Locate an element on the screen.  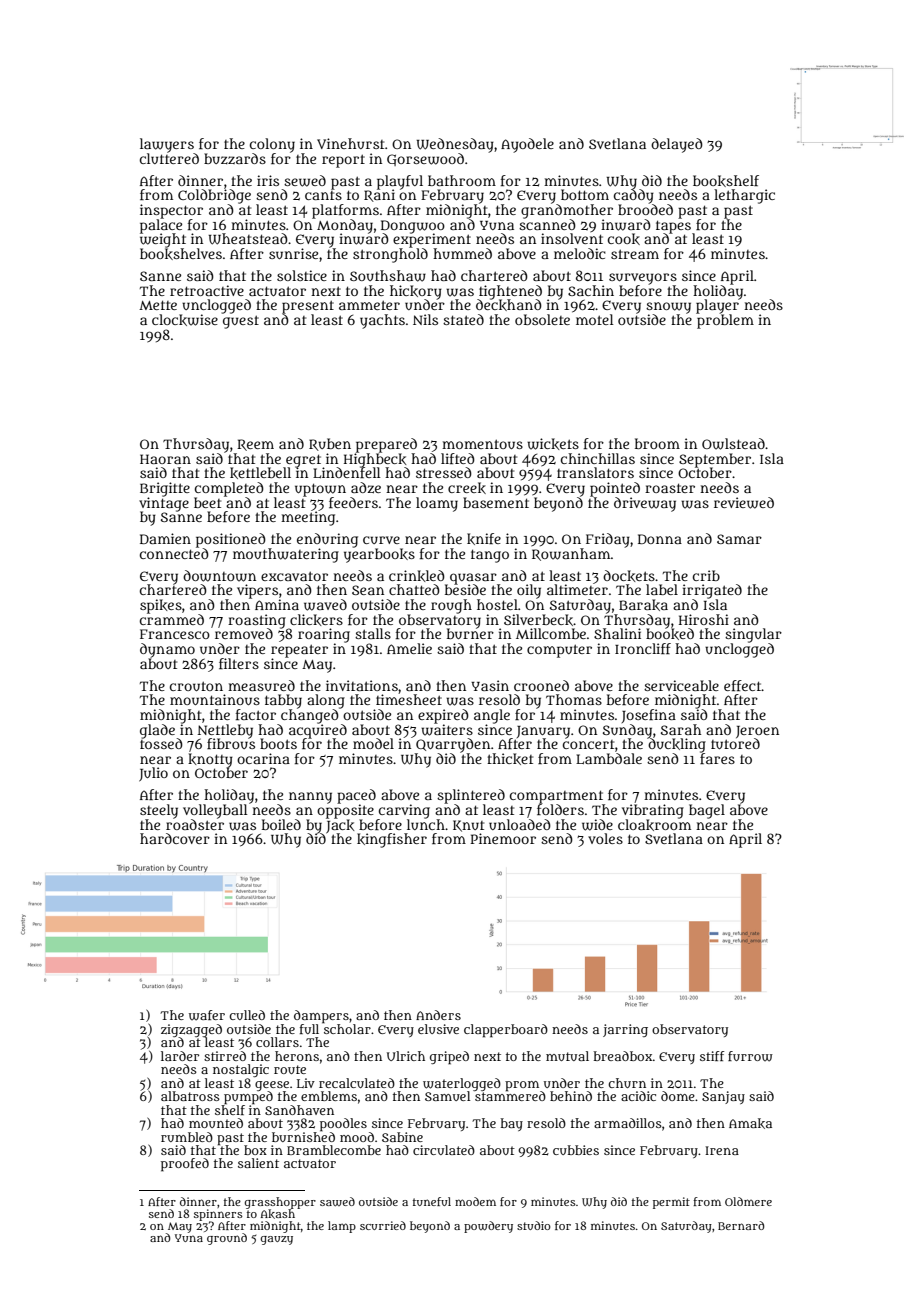
Coldbridge is located at coordinates (214, 196).
